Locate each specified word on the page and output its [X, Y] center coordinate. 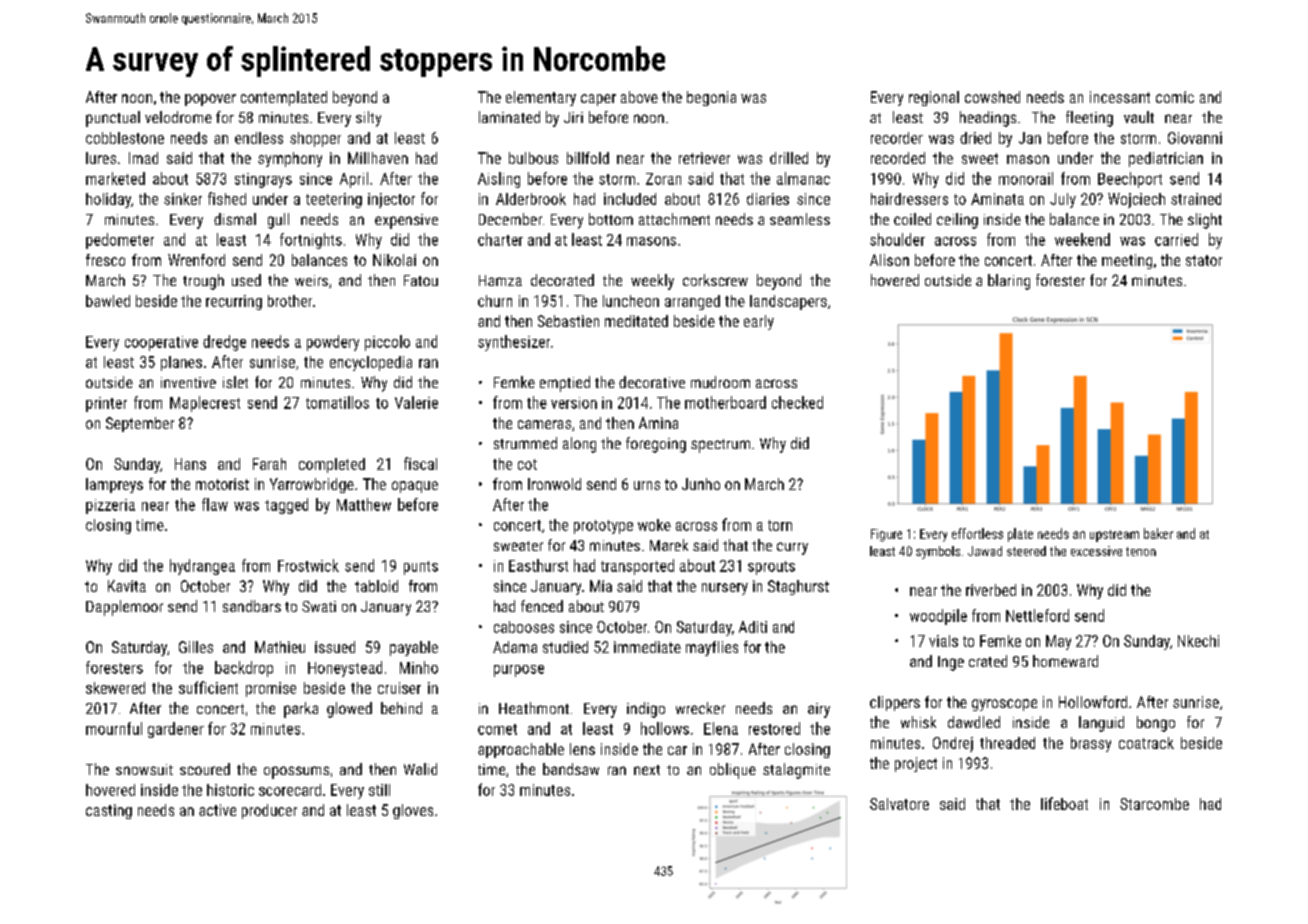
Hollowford [1093, 702]
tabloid [376, 586]
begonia [711, 98]
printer [106, 404]
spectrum [720, 446]
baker [1158, 533]
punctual [113, 119]
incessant [1120, 97]
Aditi [753, 627]
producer [269, 811]
